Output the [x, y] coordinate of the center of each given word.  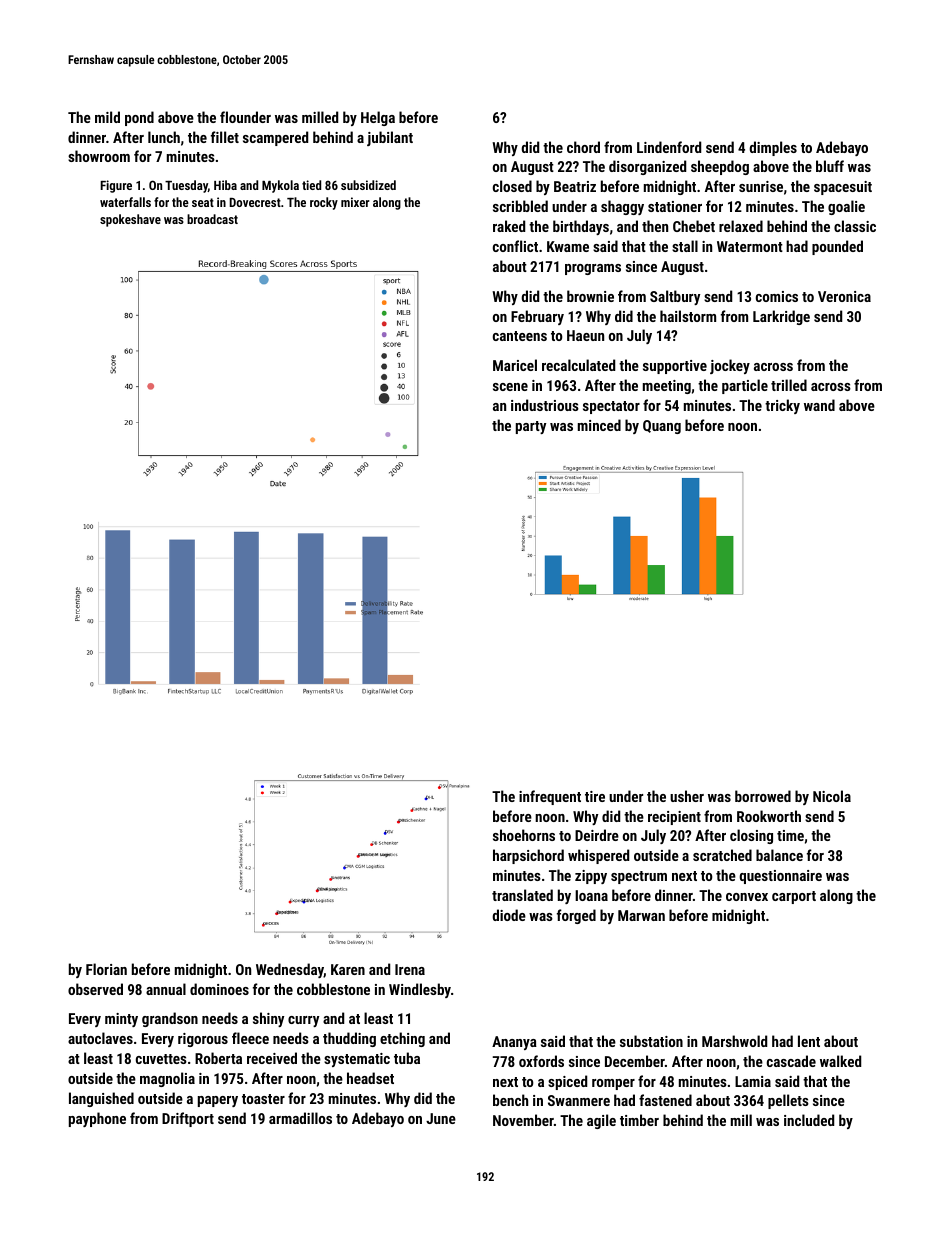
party [531, 427]
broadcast [212, 219]
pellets [788, 1101]
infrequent [550, 797]
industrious [545, 405]
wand [819, 405]
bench [510, 1100]
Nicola [832, 796]
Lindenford [669, 147]
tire [595, 796]
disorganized [647, 167]
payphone [97, 1119]
